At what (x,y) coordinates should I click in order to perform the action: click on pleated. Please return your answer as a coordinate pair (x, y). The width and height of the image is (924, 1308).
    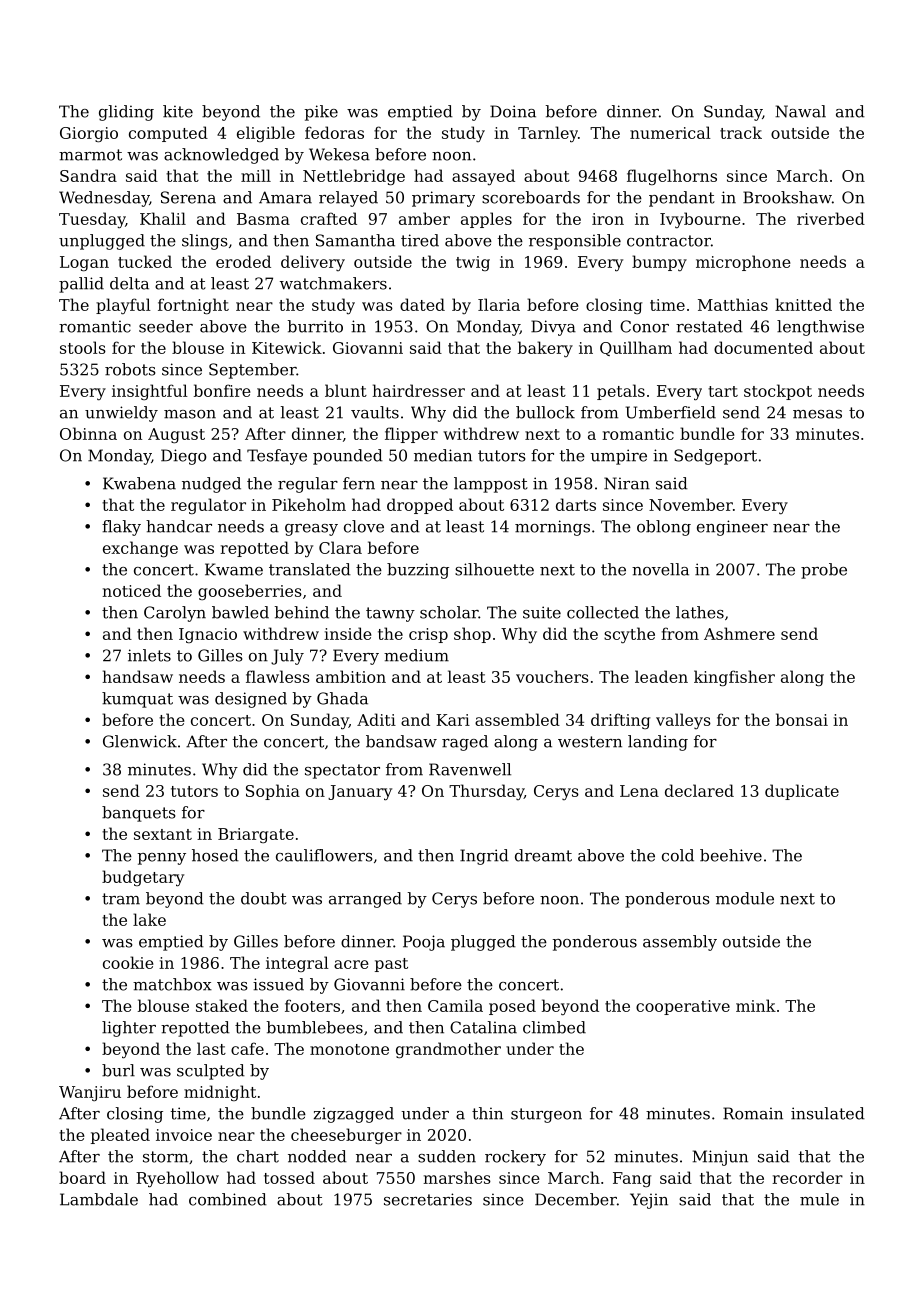
    Looking at the image, I should click on (120, 1136).
